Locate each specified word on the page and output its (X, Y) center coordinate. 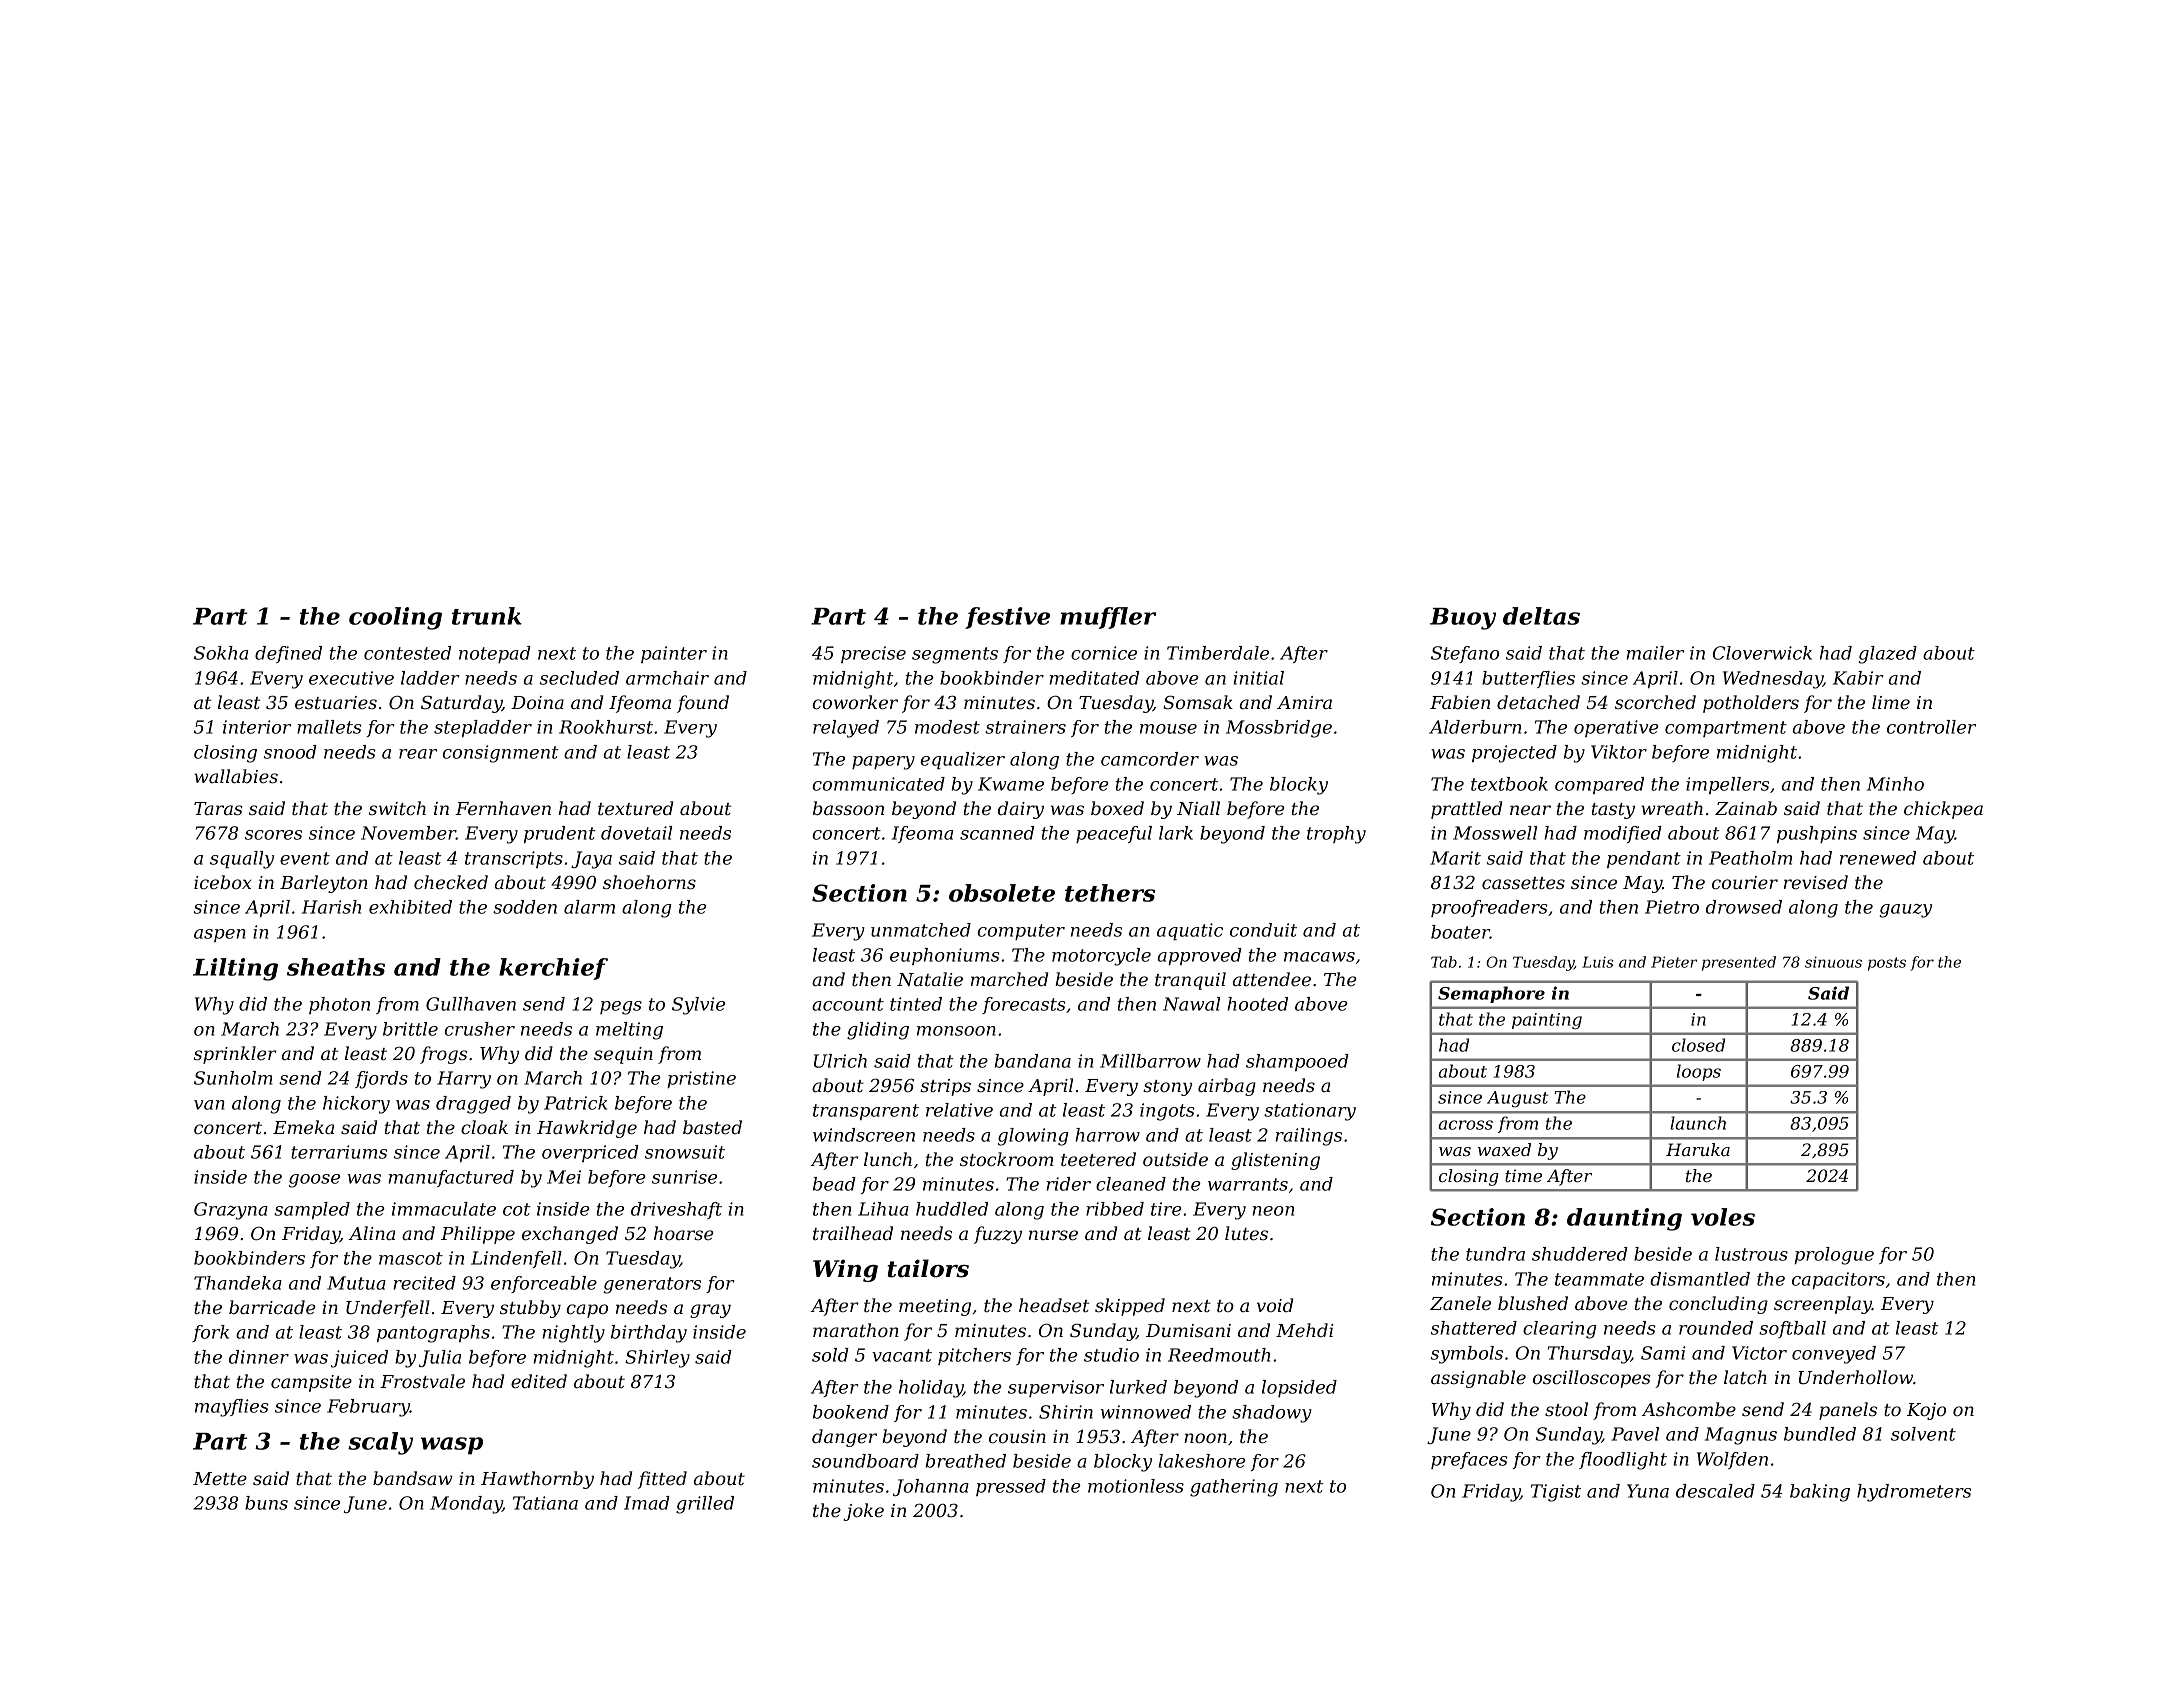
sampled (312, 1210)
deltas (1541, 616)
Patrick (575, 1103)
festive (1007, 618)
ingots (1167, 1112)
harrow (1107, 1135)
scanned (997, 833)
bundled (1820, 1434)
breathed (966, 1461)
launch (1698, 1123)
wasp (452, 1446)
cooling (395, 618)
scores (273, 835)
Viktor (1619, 752)
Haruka (1698, 1149)
